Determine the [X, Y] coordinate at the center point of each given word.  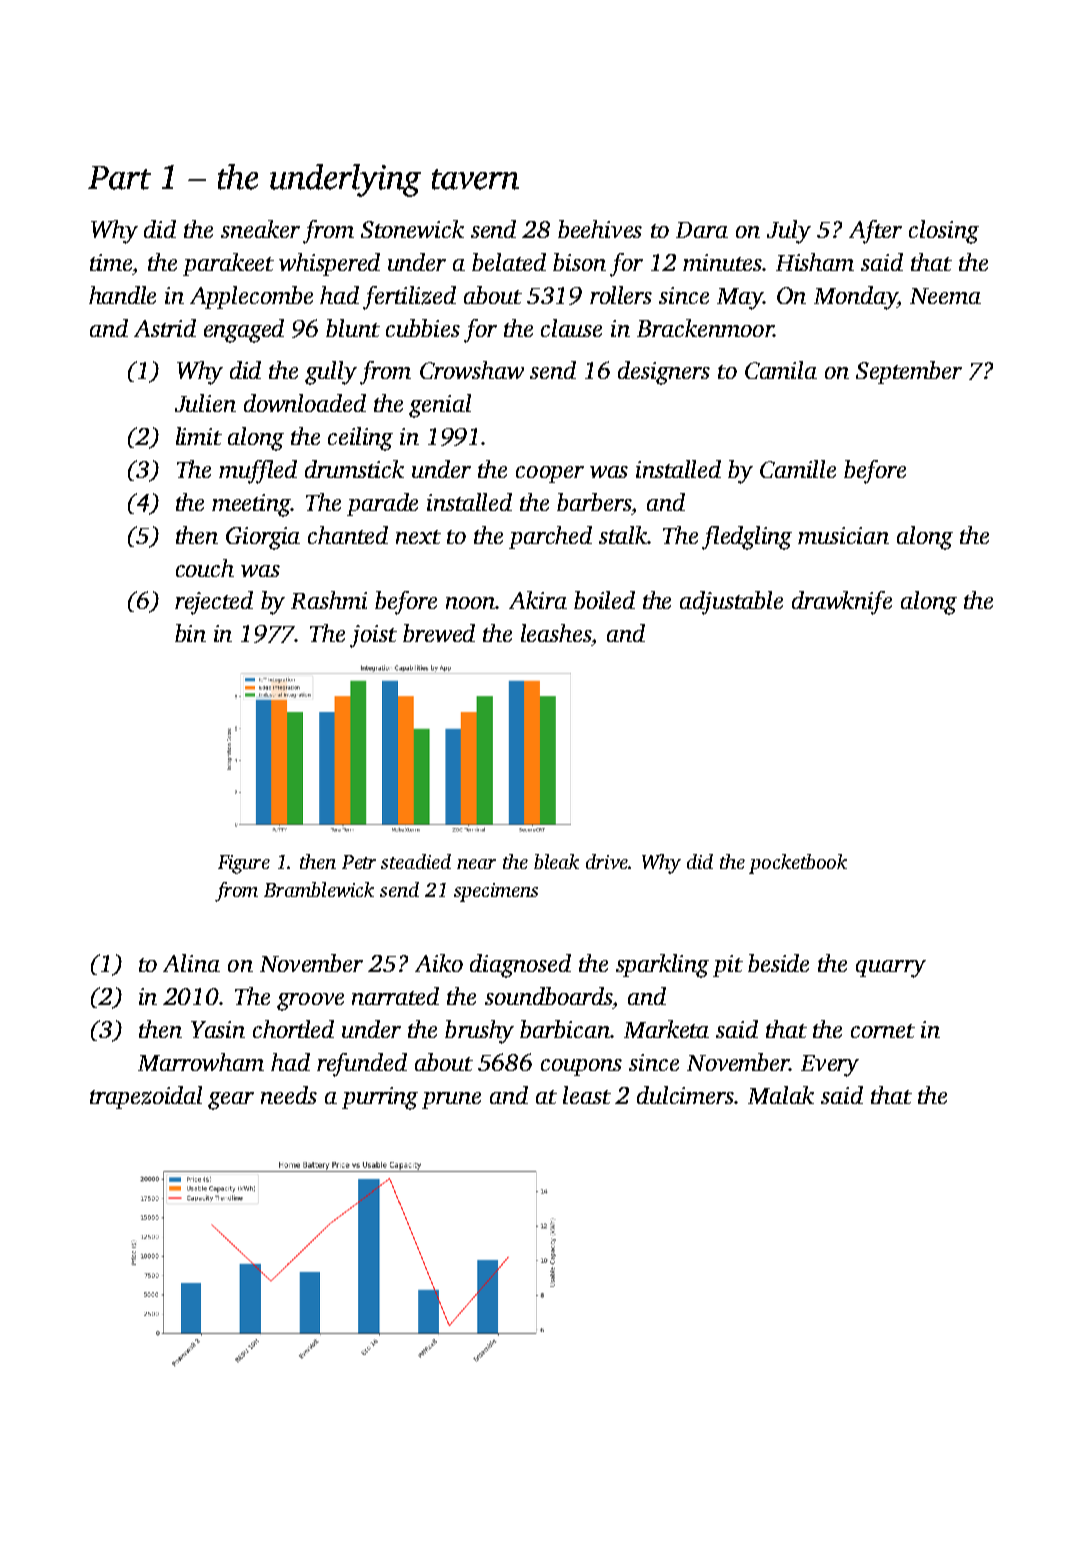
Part [119, 178]
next [418, 537]
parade [382, 504]
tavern [475, 179]
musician [843, 535]
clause [571, 328]
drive [607, 861]
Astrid [165, 328]
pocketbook [798, 864]
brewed [439, 633]
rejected [214, 603]
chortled [293, 1029]
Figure [244, 864]
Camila [781, 370]
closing [944, 232]
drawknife [842, 603]
